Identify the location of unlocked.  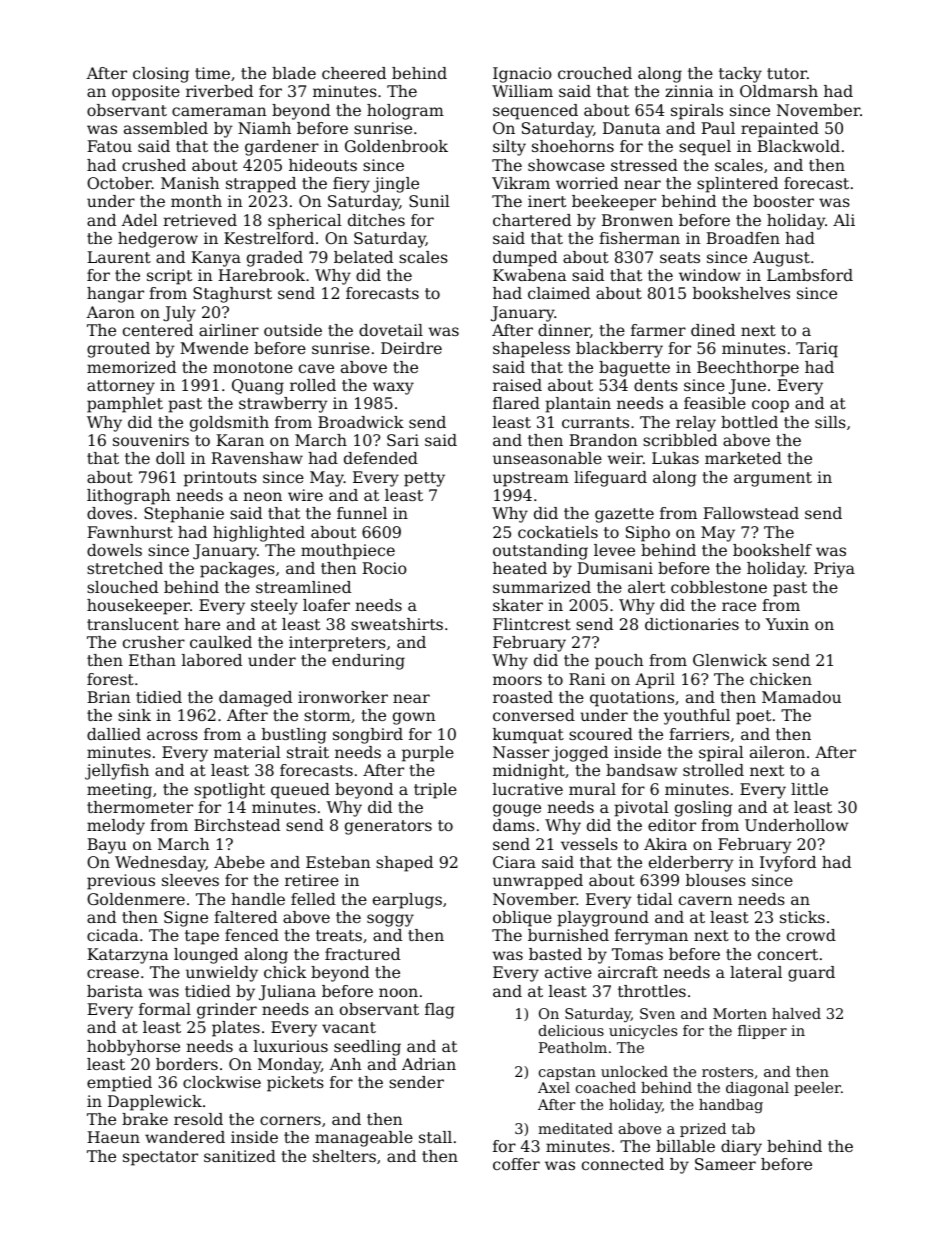
(634, 1071).
